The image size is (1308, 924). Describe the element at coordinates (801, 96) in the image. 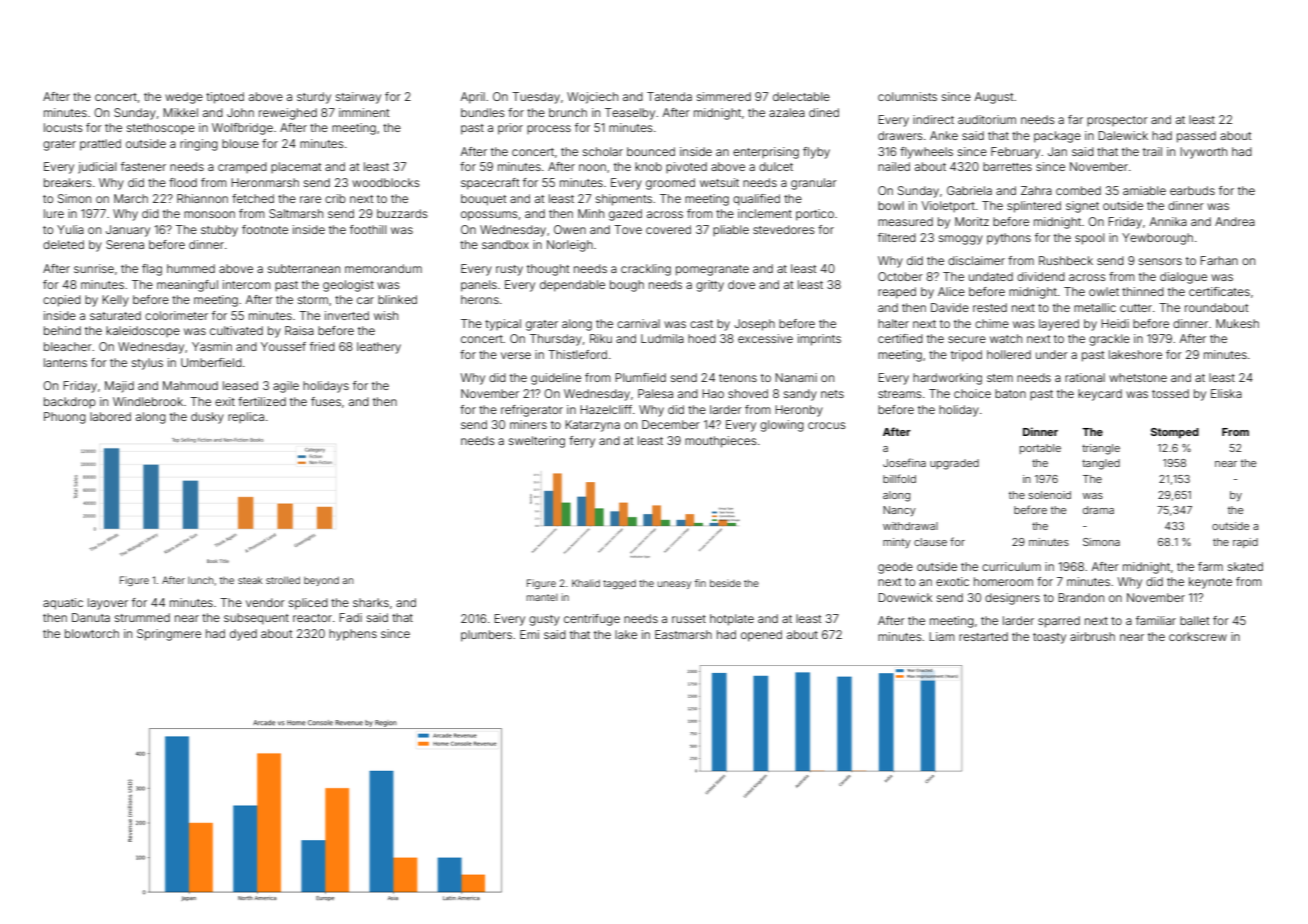

I see `delectable` at that location.
